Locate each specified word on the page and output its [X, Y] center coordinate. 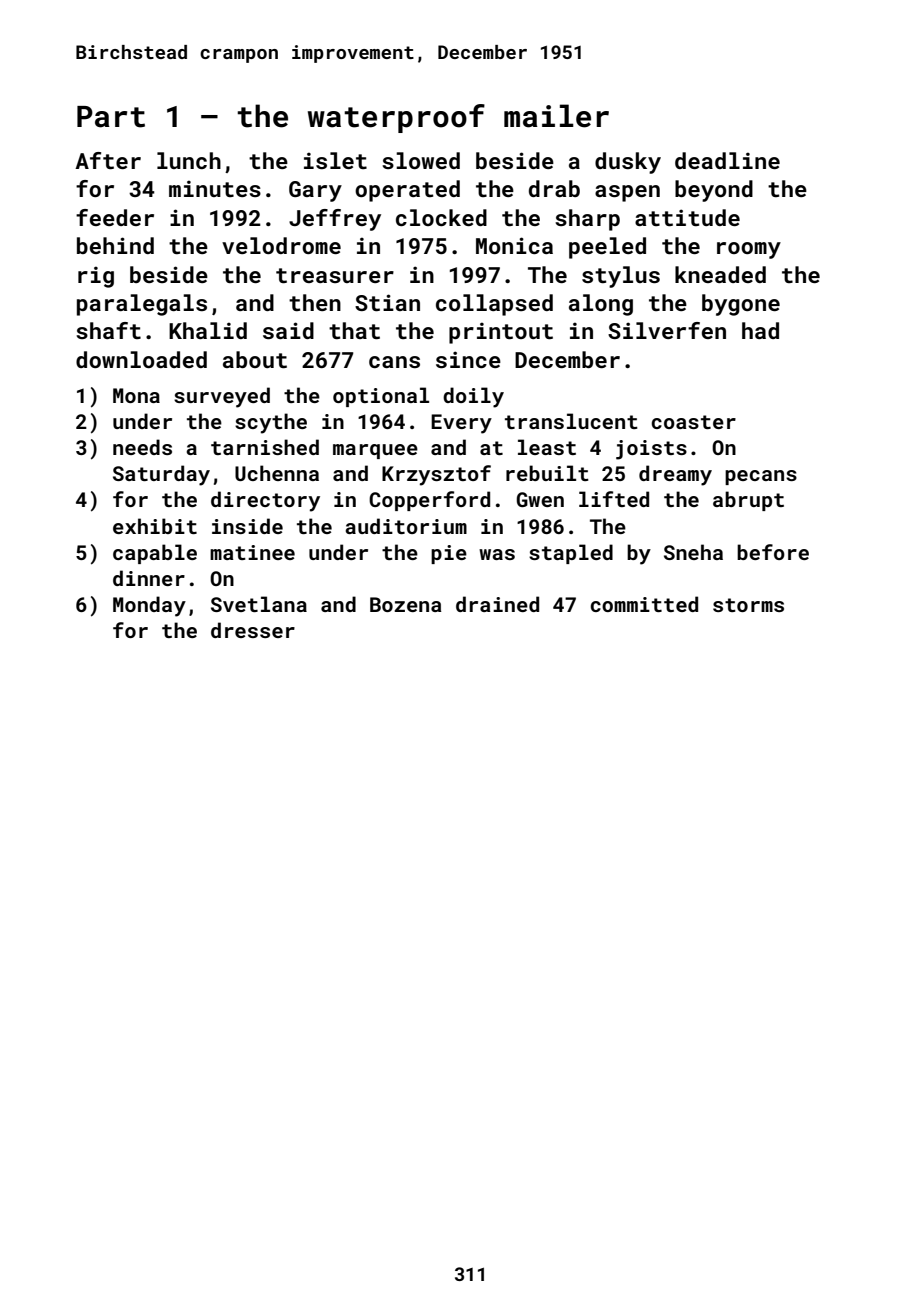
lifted [614, 499]
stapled [571, 554]
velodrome [281, 245]
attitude [687, 217]
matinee [252, 552]
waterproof [396, 118]
